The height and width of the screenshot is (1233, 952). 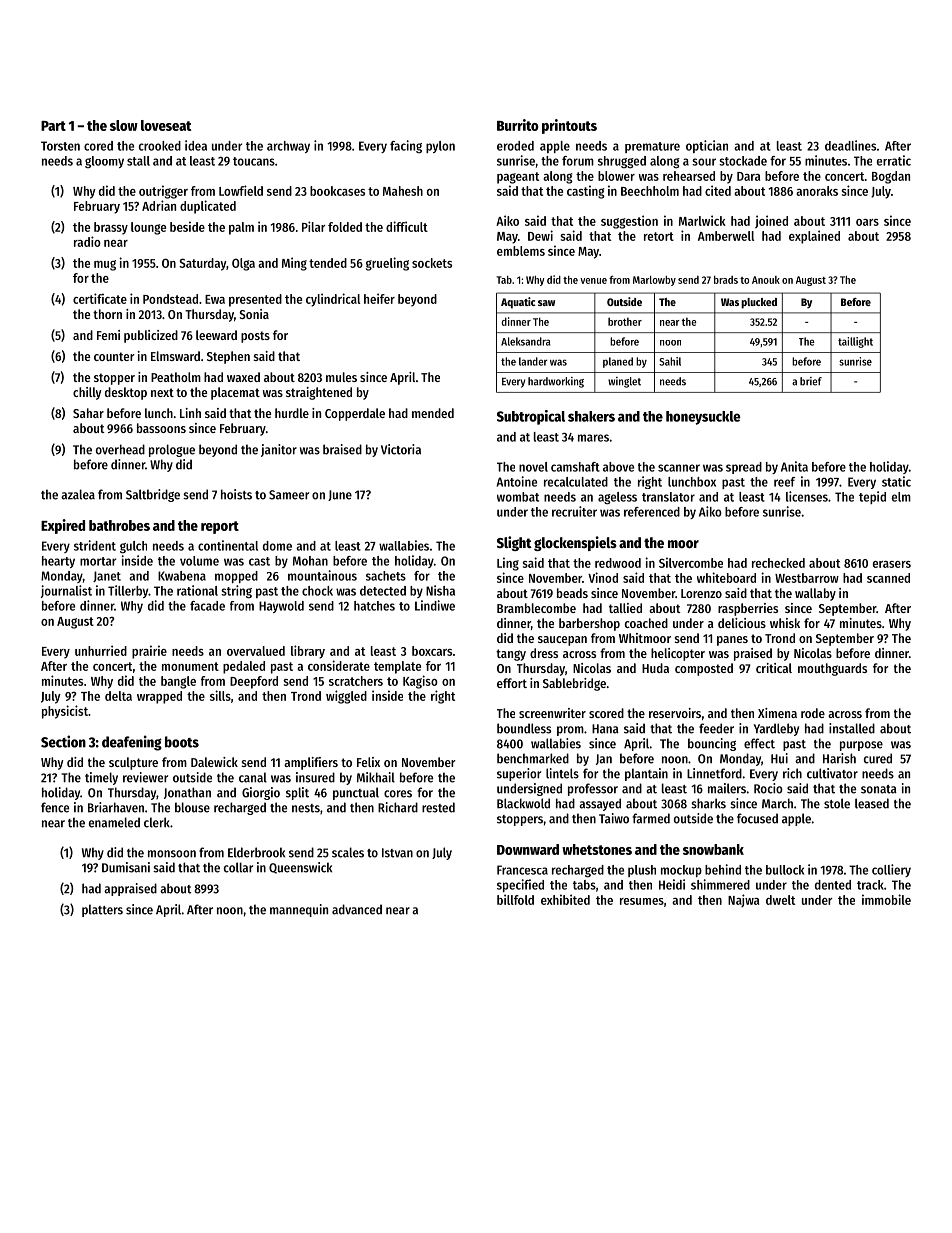 I want to click on thorn, so click(x=107, y=314).
